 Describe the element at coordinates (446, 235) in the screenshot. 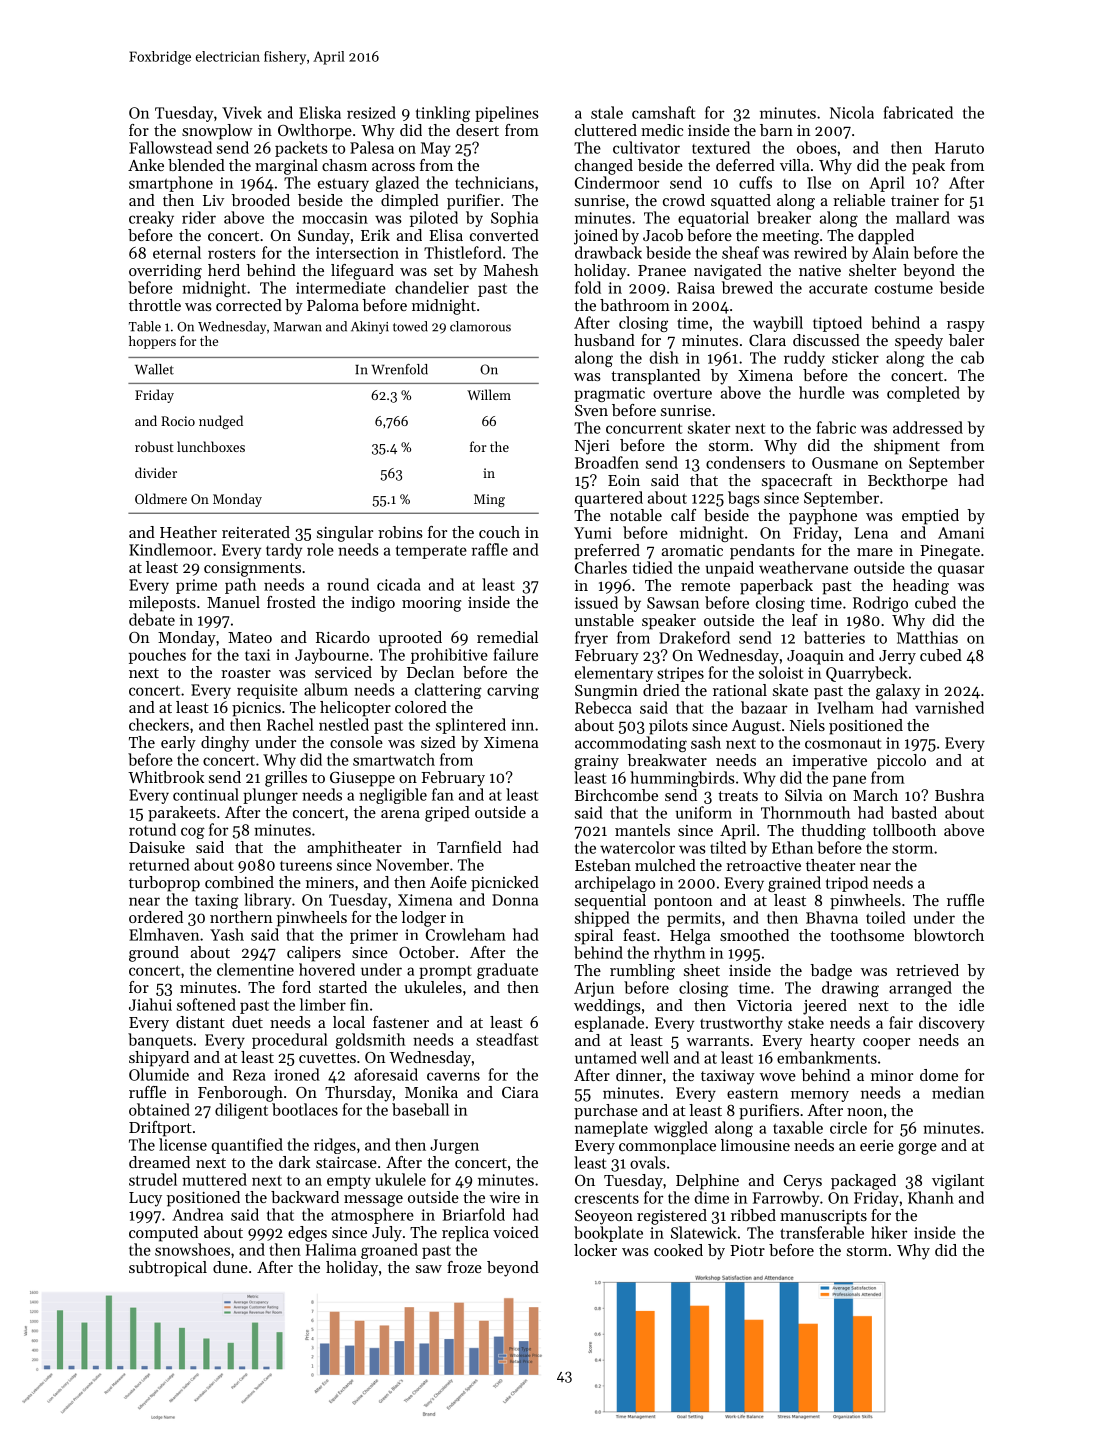

I see `Elisa` at that location.
